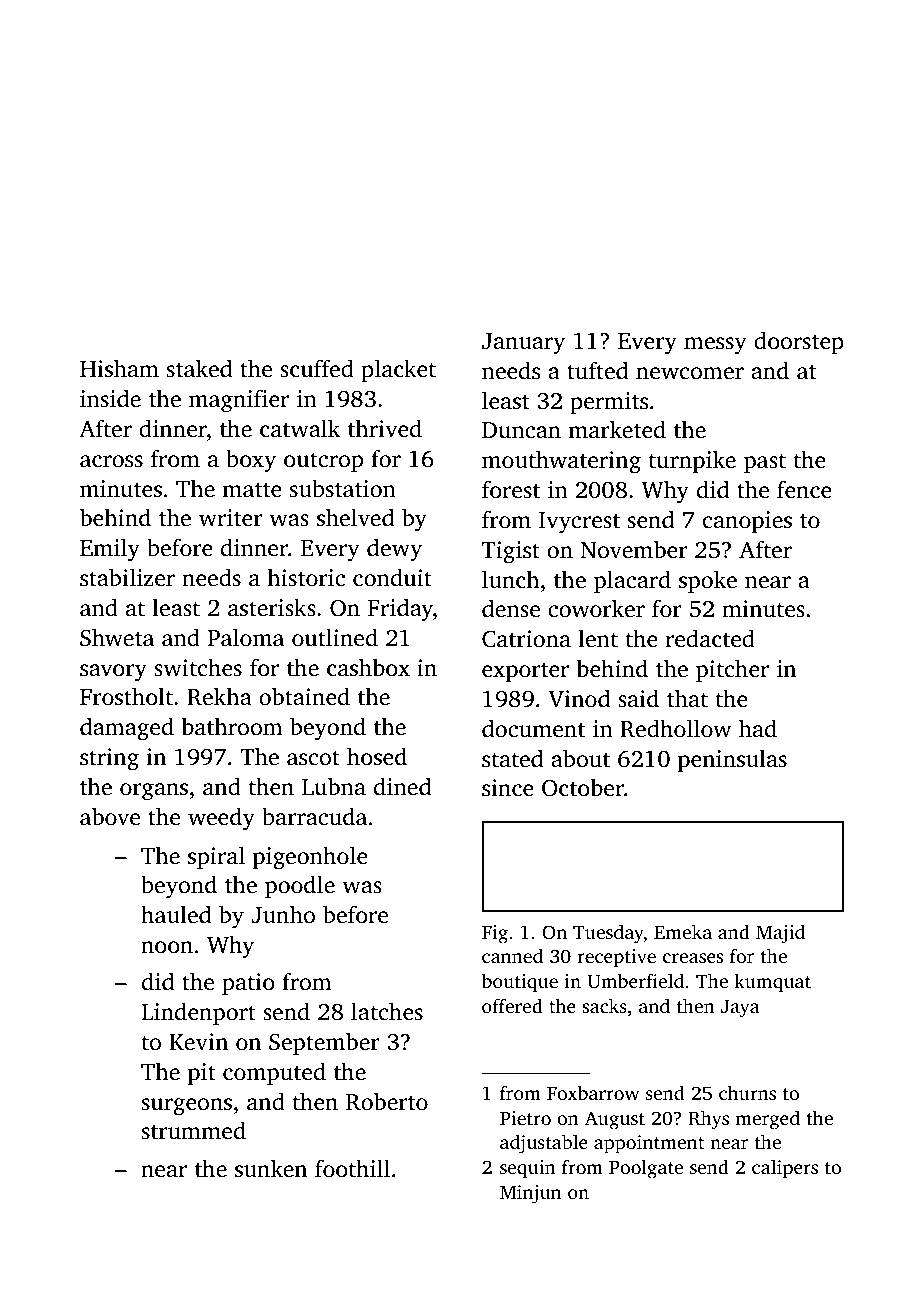  Describe the element at coordinates (525, 672) in the image. I see `exporter` at that location.
